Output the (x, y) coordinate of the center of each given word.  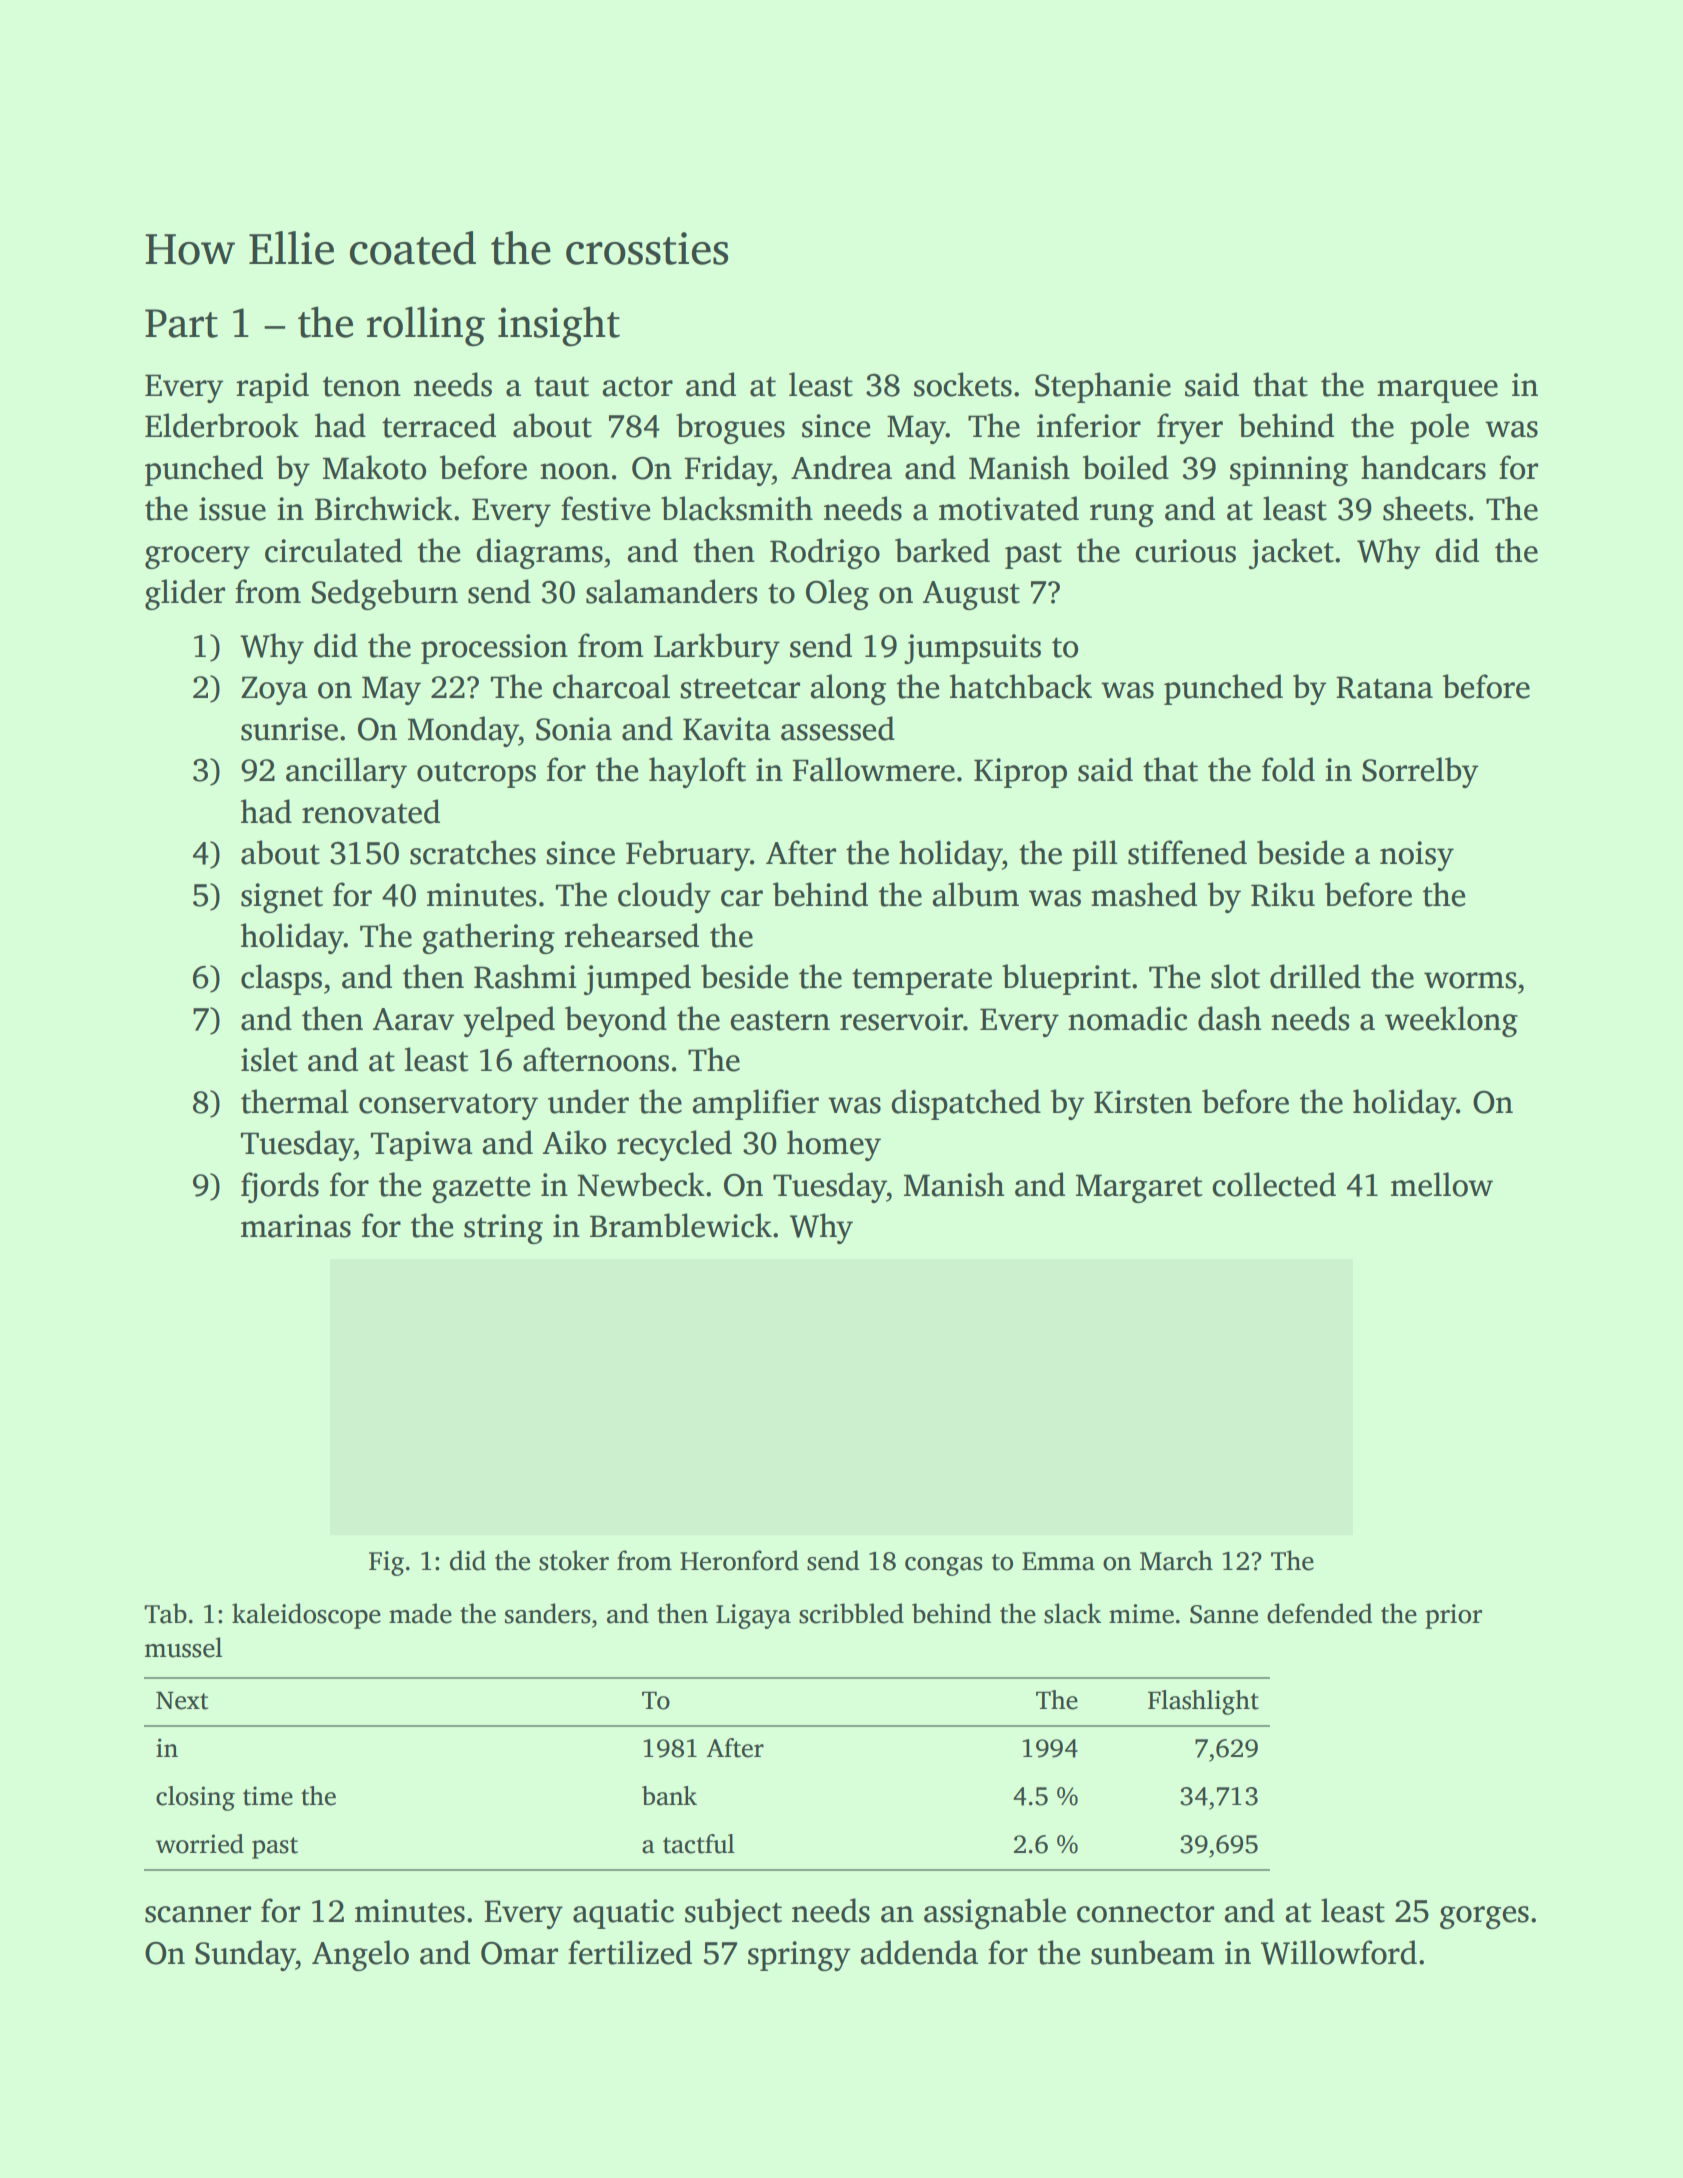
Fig (386, 1563)
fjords (280, 1187)
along (848, 689)
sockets (963, 384)
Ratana (1384, 687)
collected (1274, 1184)
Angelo (360, 1955)
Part (181, 323)
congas (944, 1566)
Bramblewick (681, 1225)
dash (1229, 1018)
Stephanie (1103, 387)
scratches (473, 852)
